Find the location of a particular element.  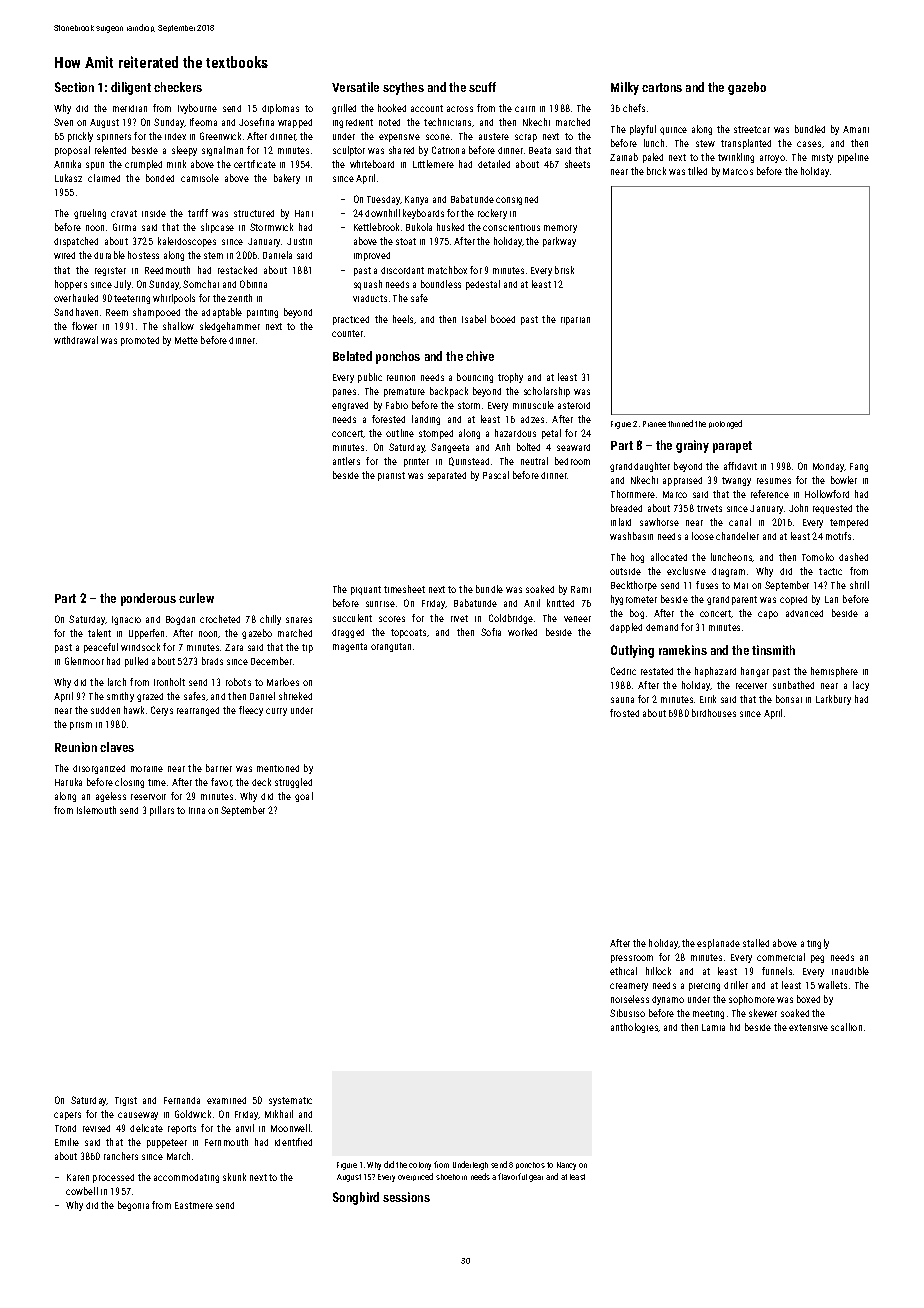

riparian is located at coordinates (575, 321).
